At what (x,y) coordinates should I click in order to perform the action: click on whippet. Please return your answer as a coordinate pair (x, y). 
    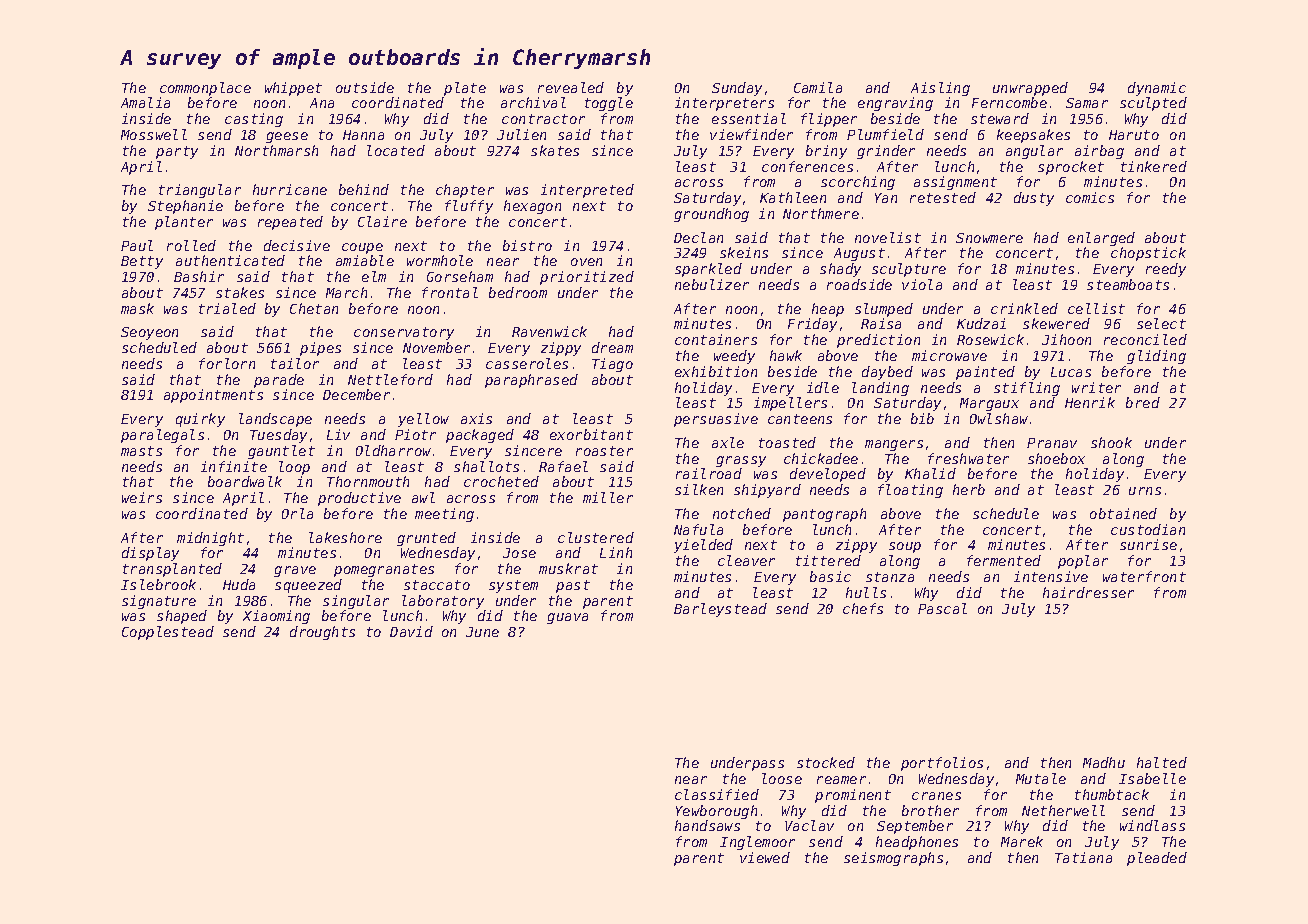
    Looking at the image, I should click on (293, 89).
